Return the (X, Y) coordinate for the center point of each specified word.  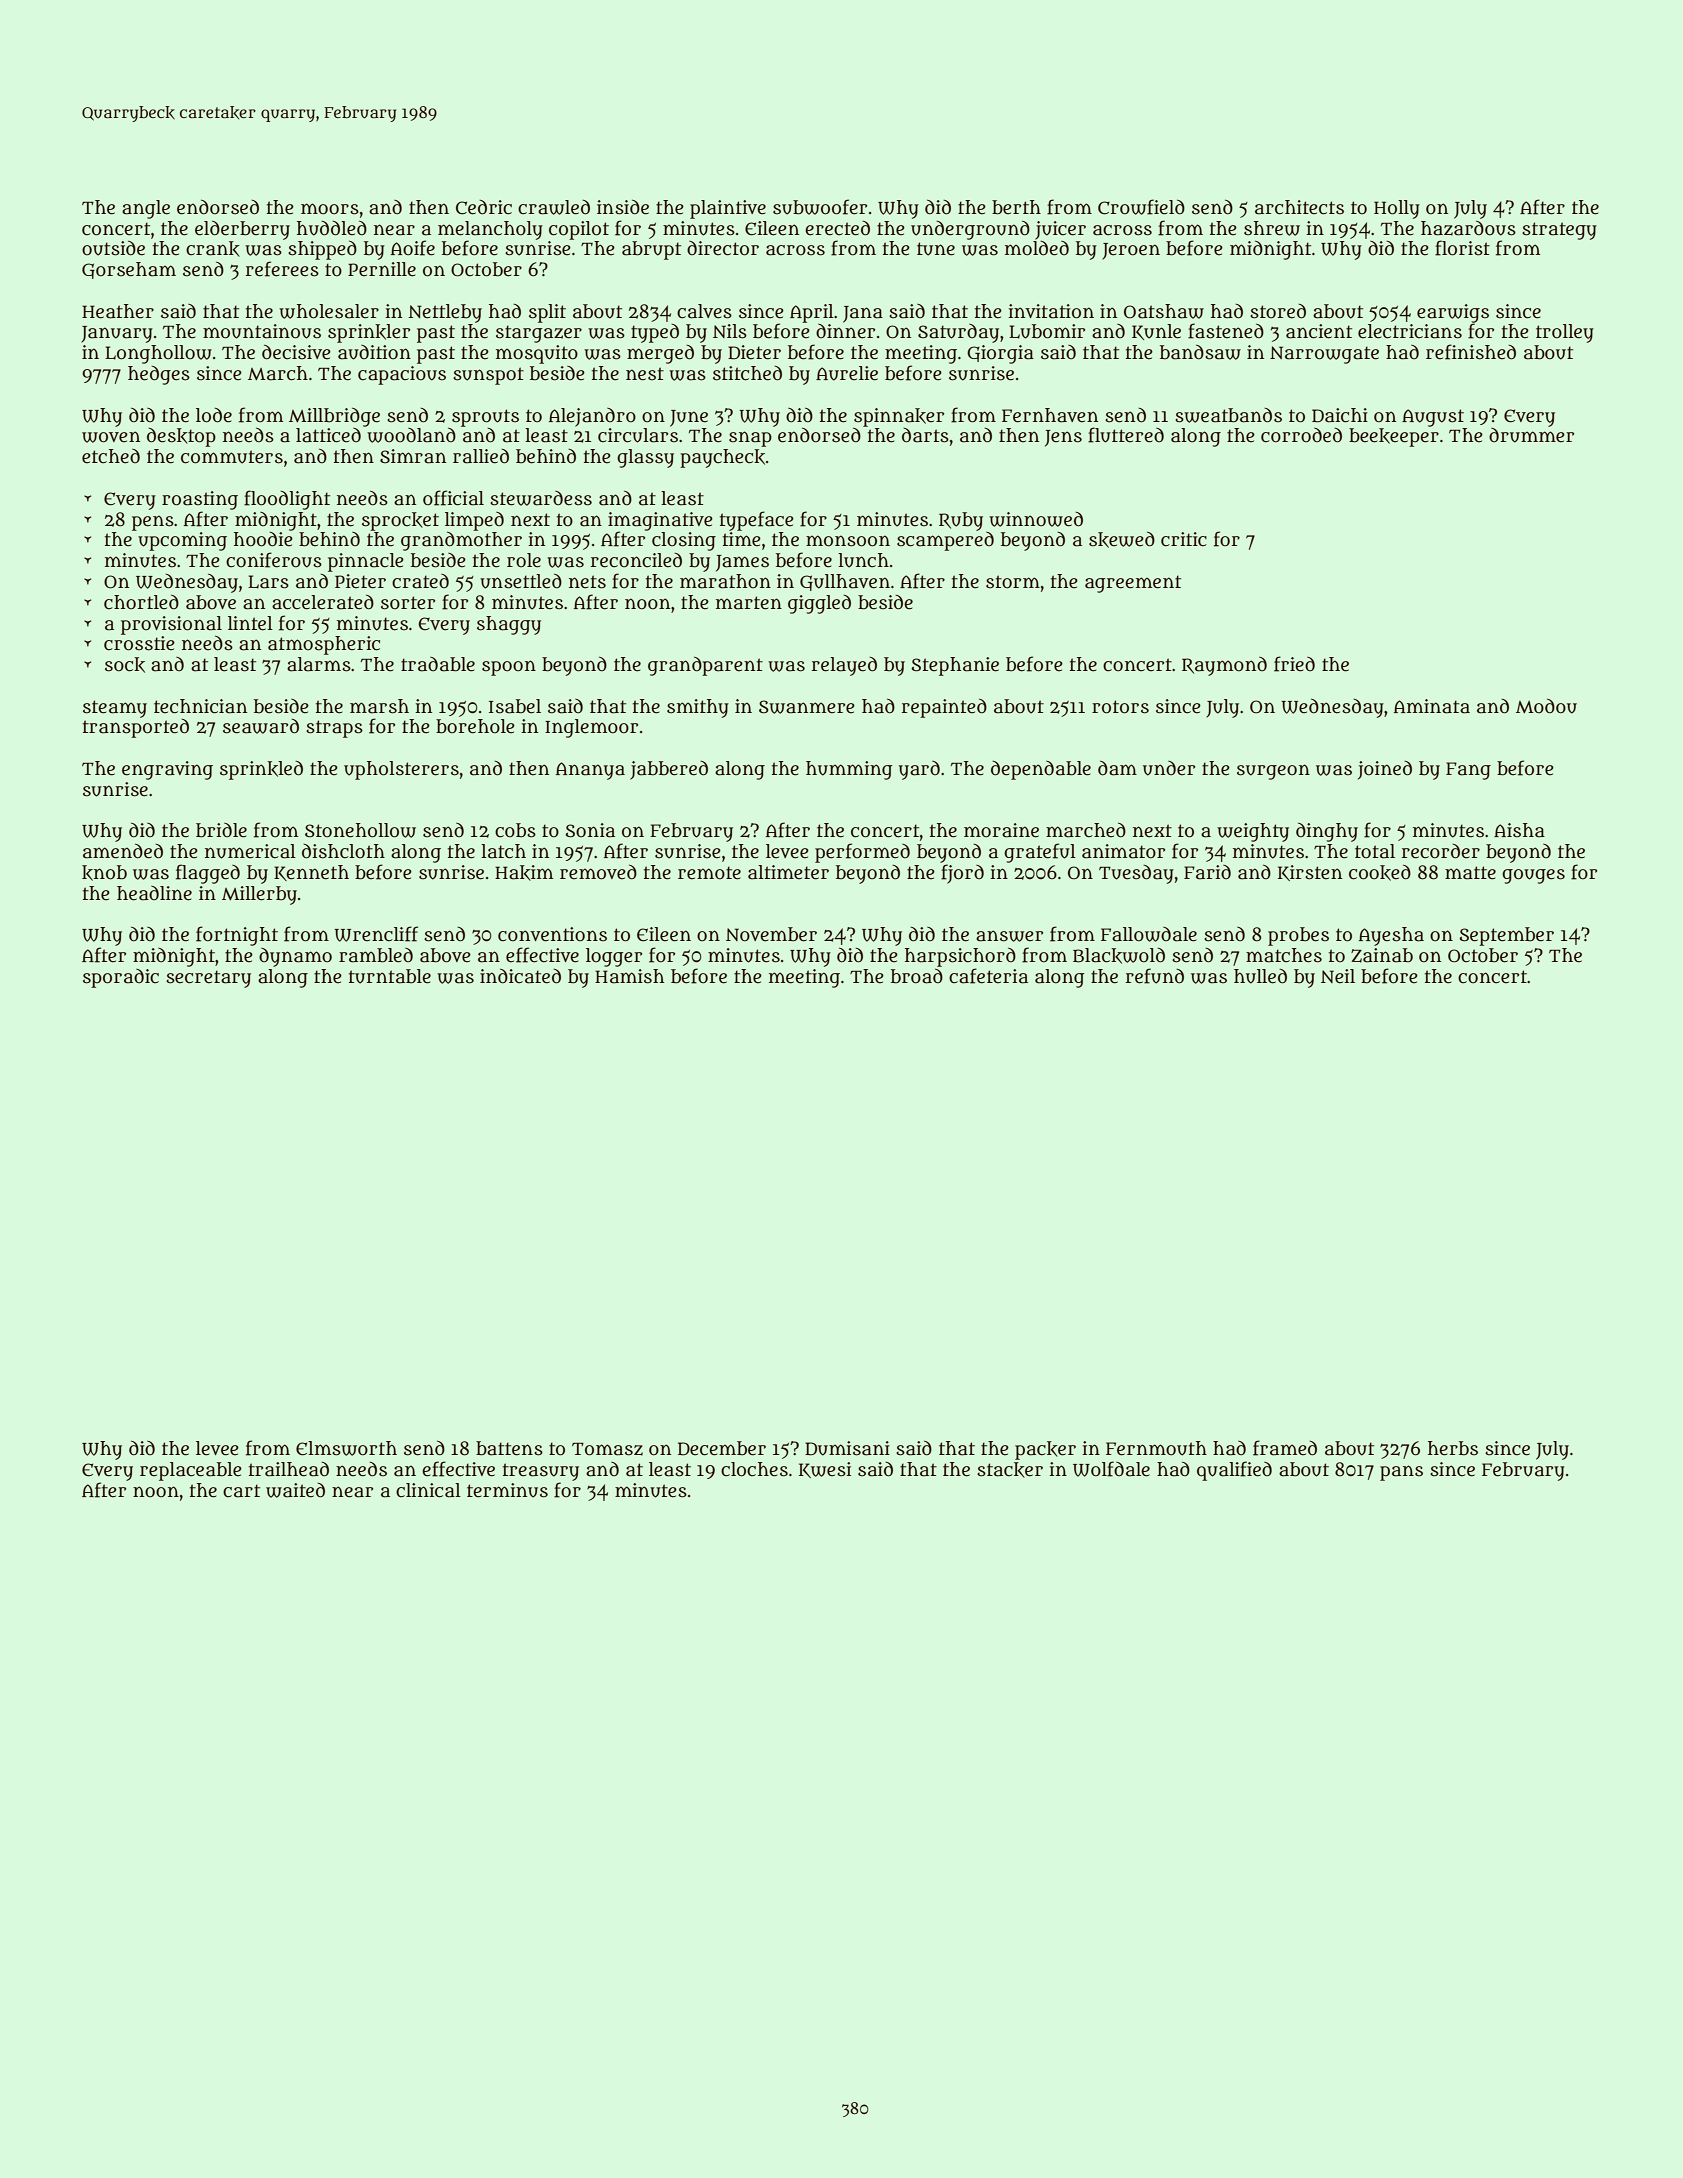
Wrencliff (376, 934)
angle (146, 209)
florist (1462, 248)
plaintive (728, 209)
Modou (1546, 706)
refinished (1471, 352)
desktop (181, 437)
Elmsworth (346, 1448)
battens (509, 1448)
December (722, 1448)
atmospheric (324, 645)
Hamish (629, 976)
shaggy (509, 625)
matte (1470, 873)
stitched (747, 373)
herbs (1453, 1448)
